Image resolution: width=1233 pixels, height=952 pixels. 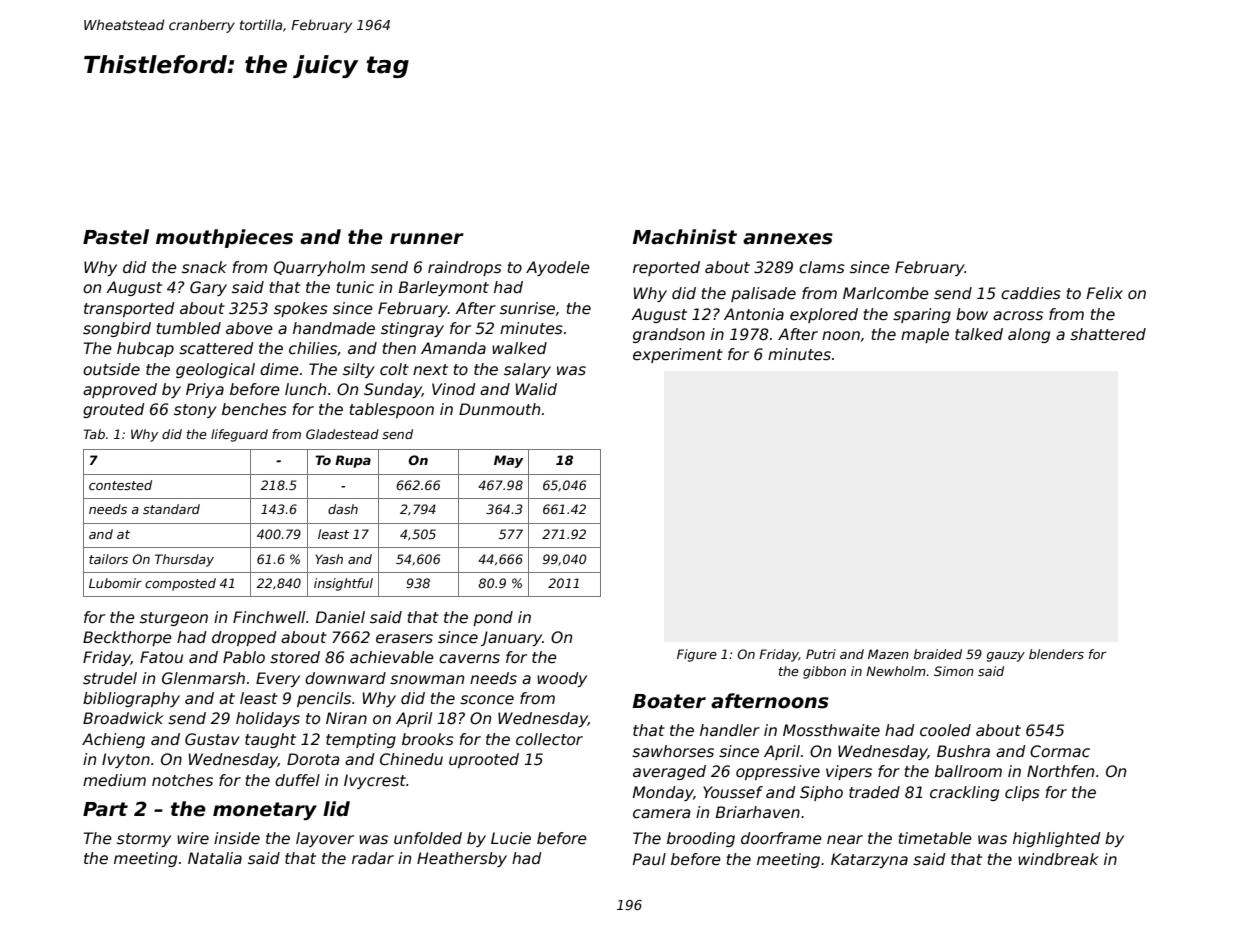 What do you see at coordinates (888, 654) in the document?
I see `Mazen` at bounding box center [888, 654].
